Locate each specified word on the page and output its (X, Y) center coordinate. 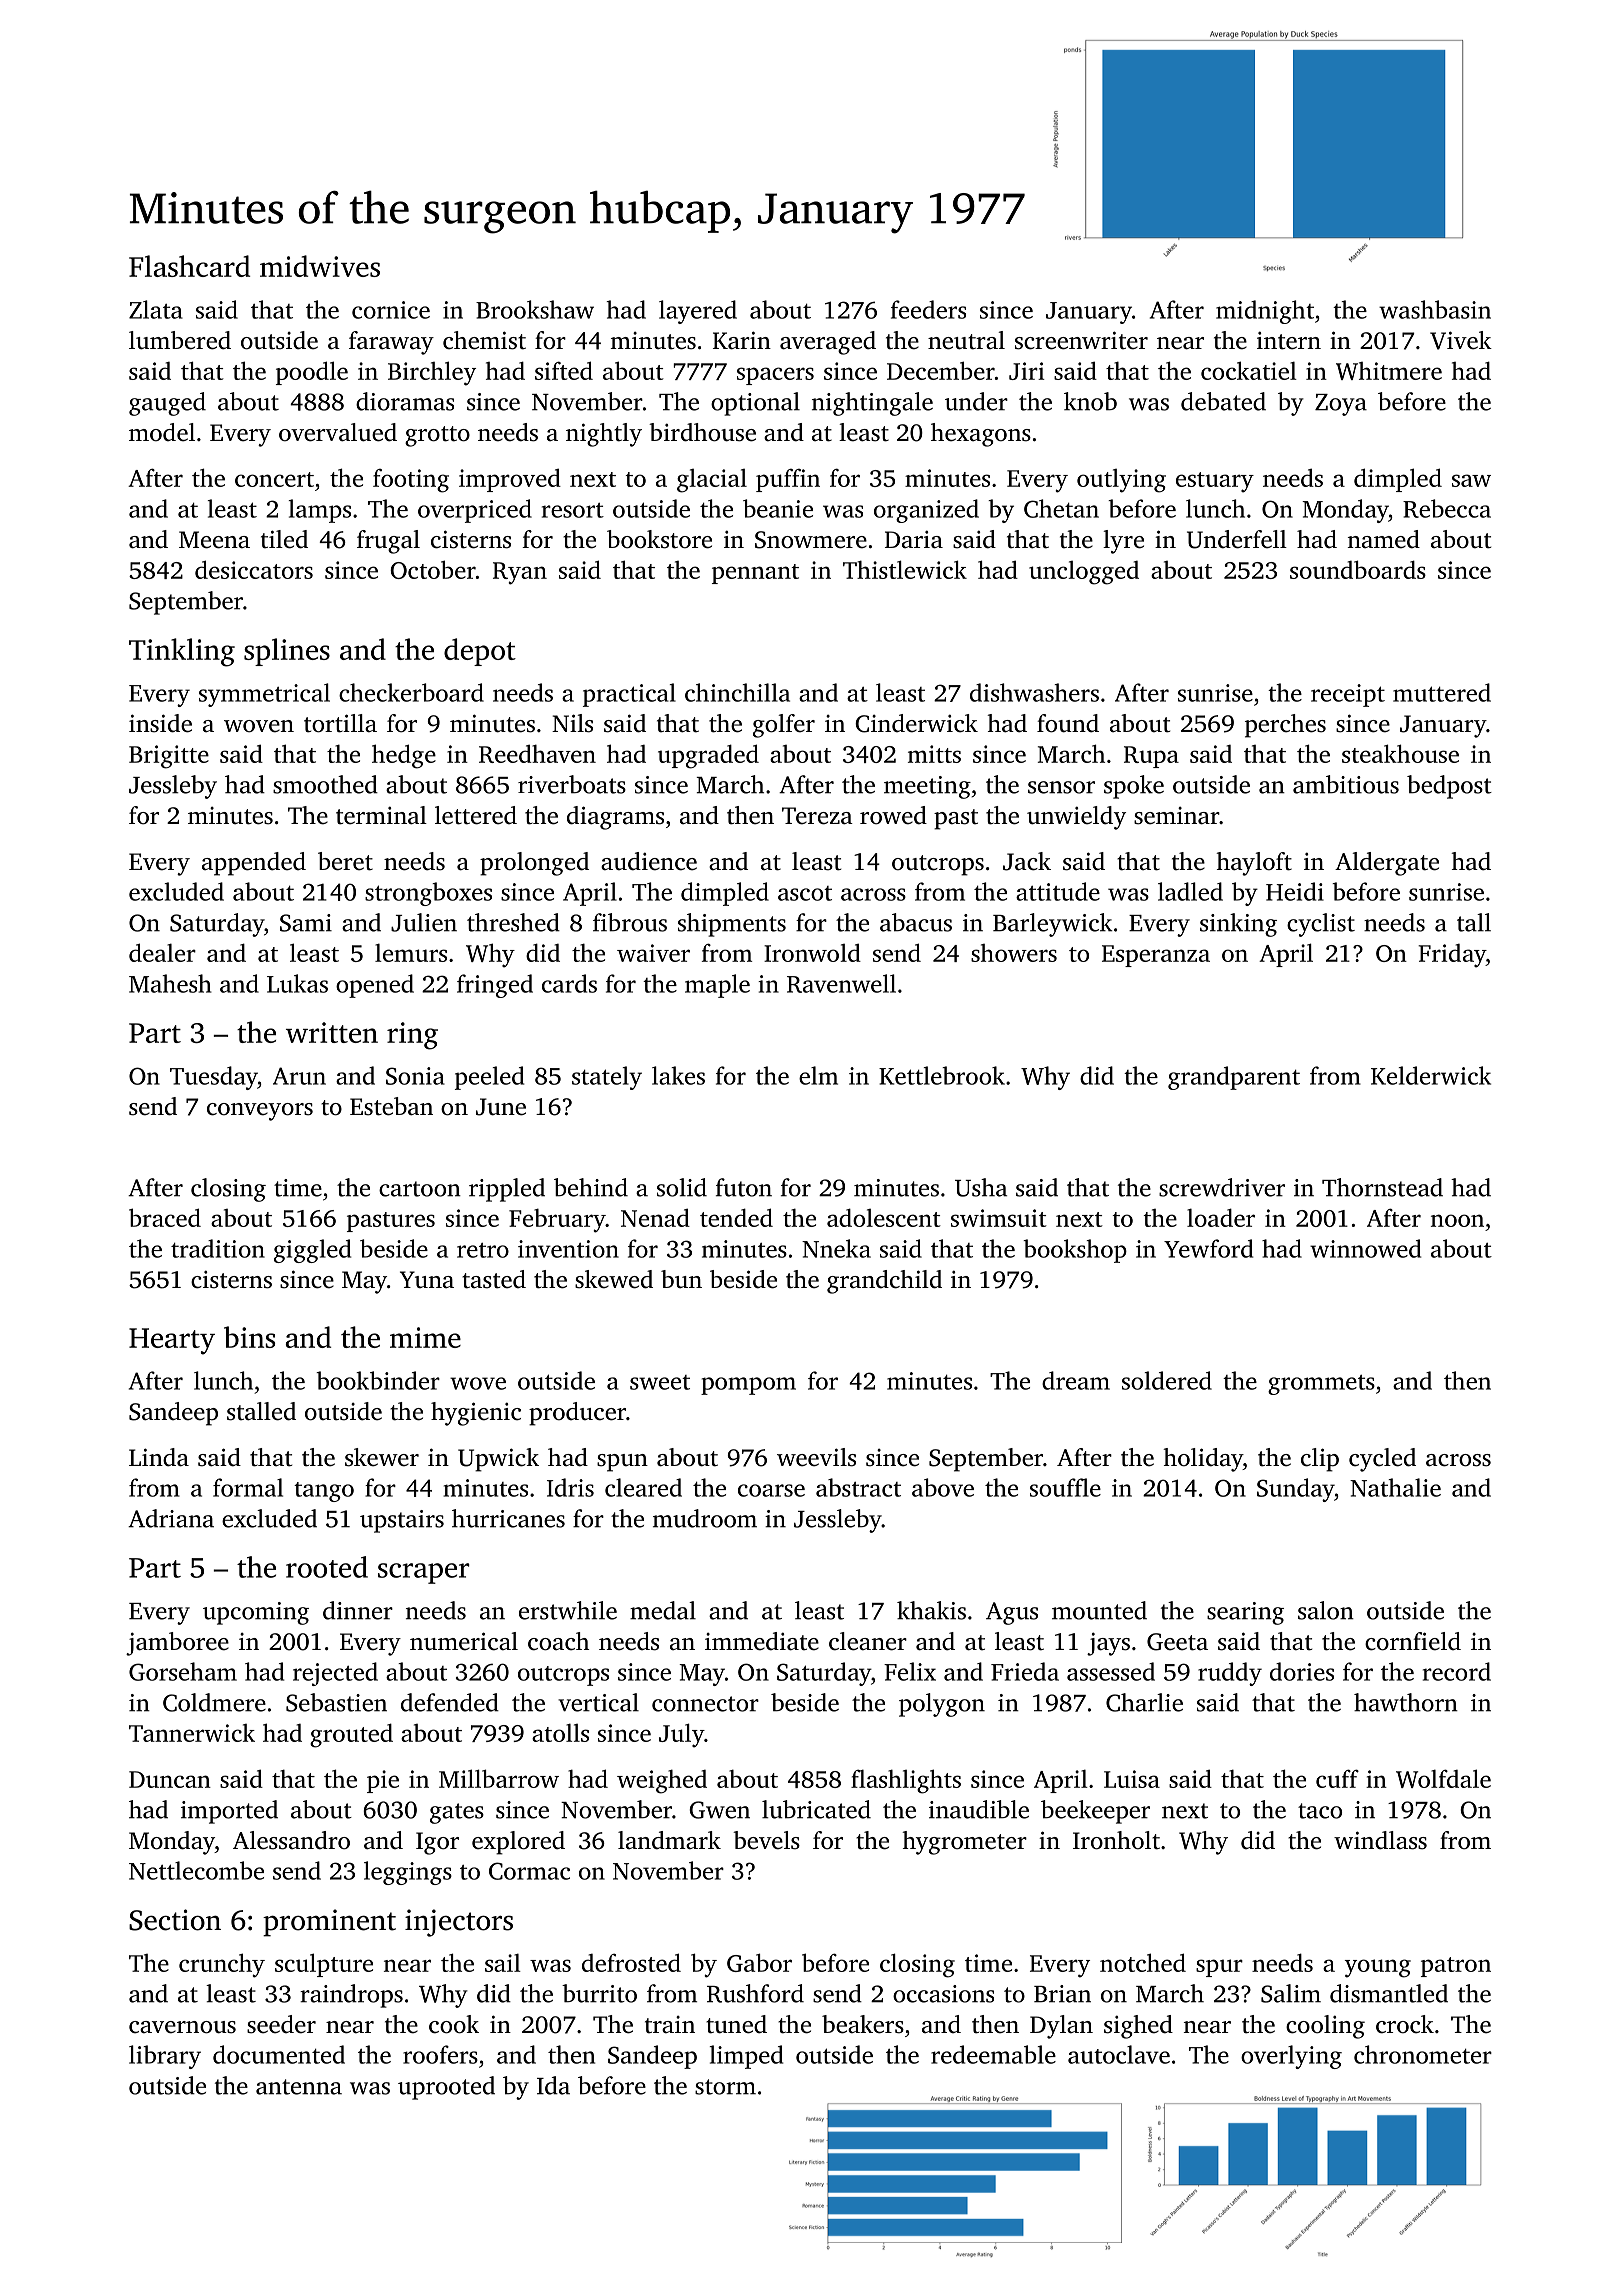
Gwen (719, 1810)
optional (755, 404)
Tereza (817, 816)
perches (1285, 726)
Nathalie (1395, 1487)
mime (425, 1337)
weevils (816, 1457)
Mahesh (170, 983)
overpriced (475, 511)
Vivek (1461, 340)
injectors (459, 1923)
